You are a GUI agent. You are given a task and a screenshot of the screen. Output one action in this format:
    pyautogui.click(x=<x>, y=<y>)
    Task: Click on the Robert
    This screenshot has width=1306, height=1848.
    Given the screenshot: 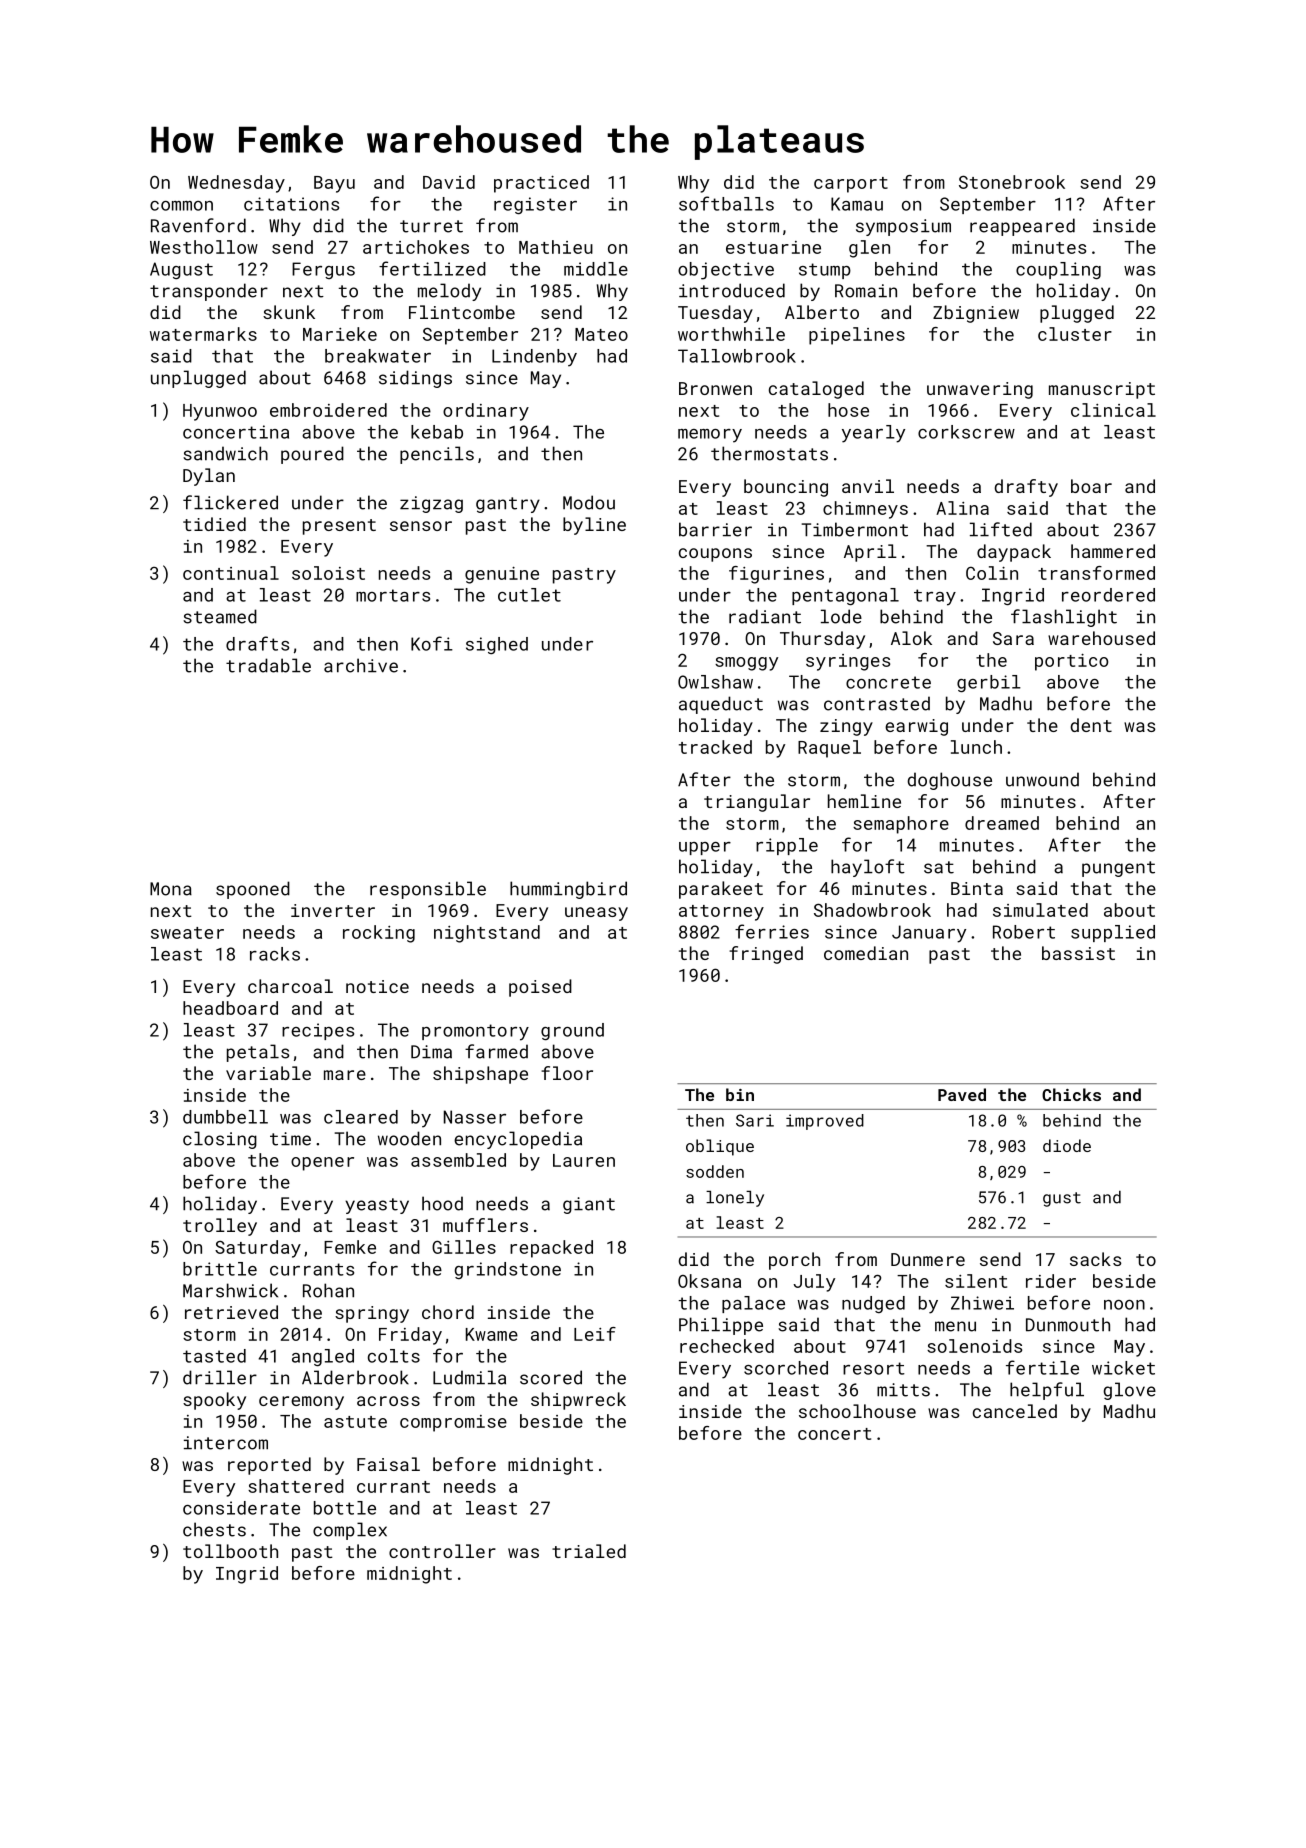 What is the action you would take?
    pyautogui.click(x=1024, y=932)
